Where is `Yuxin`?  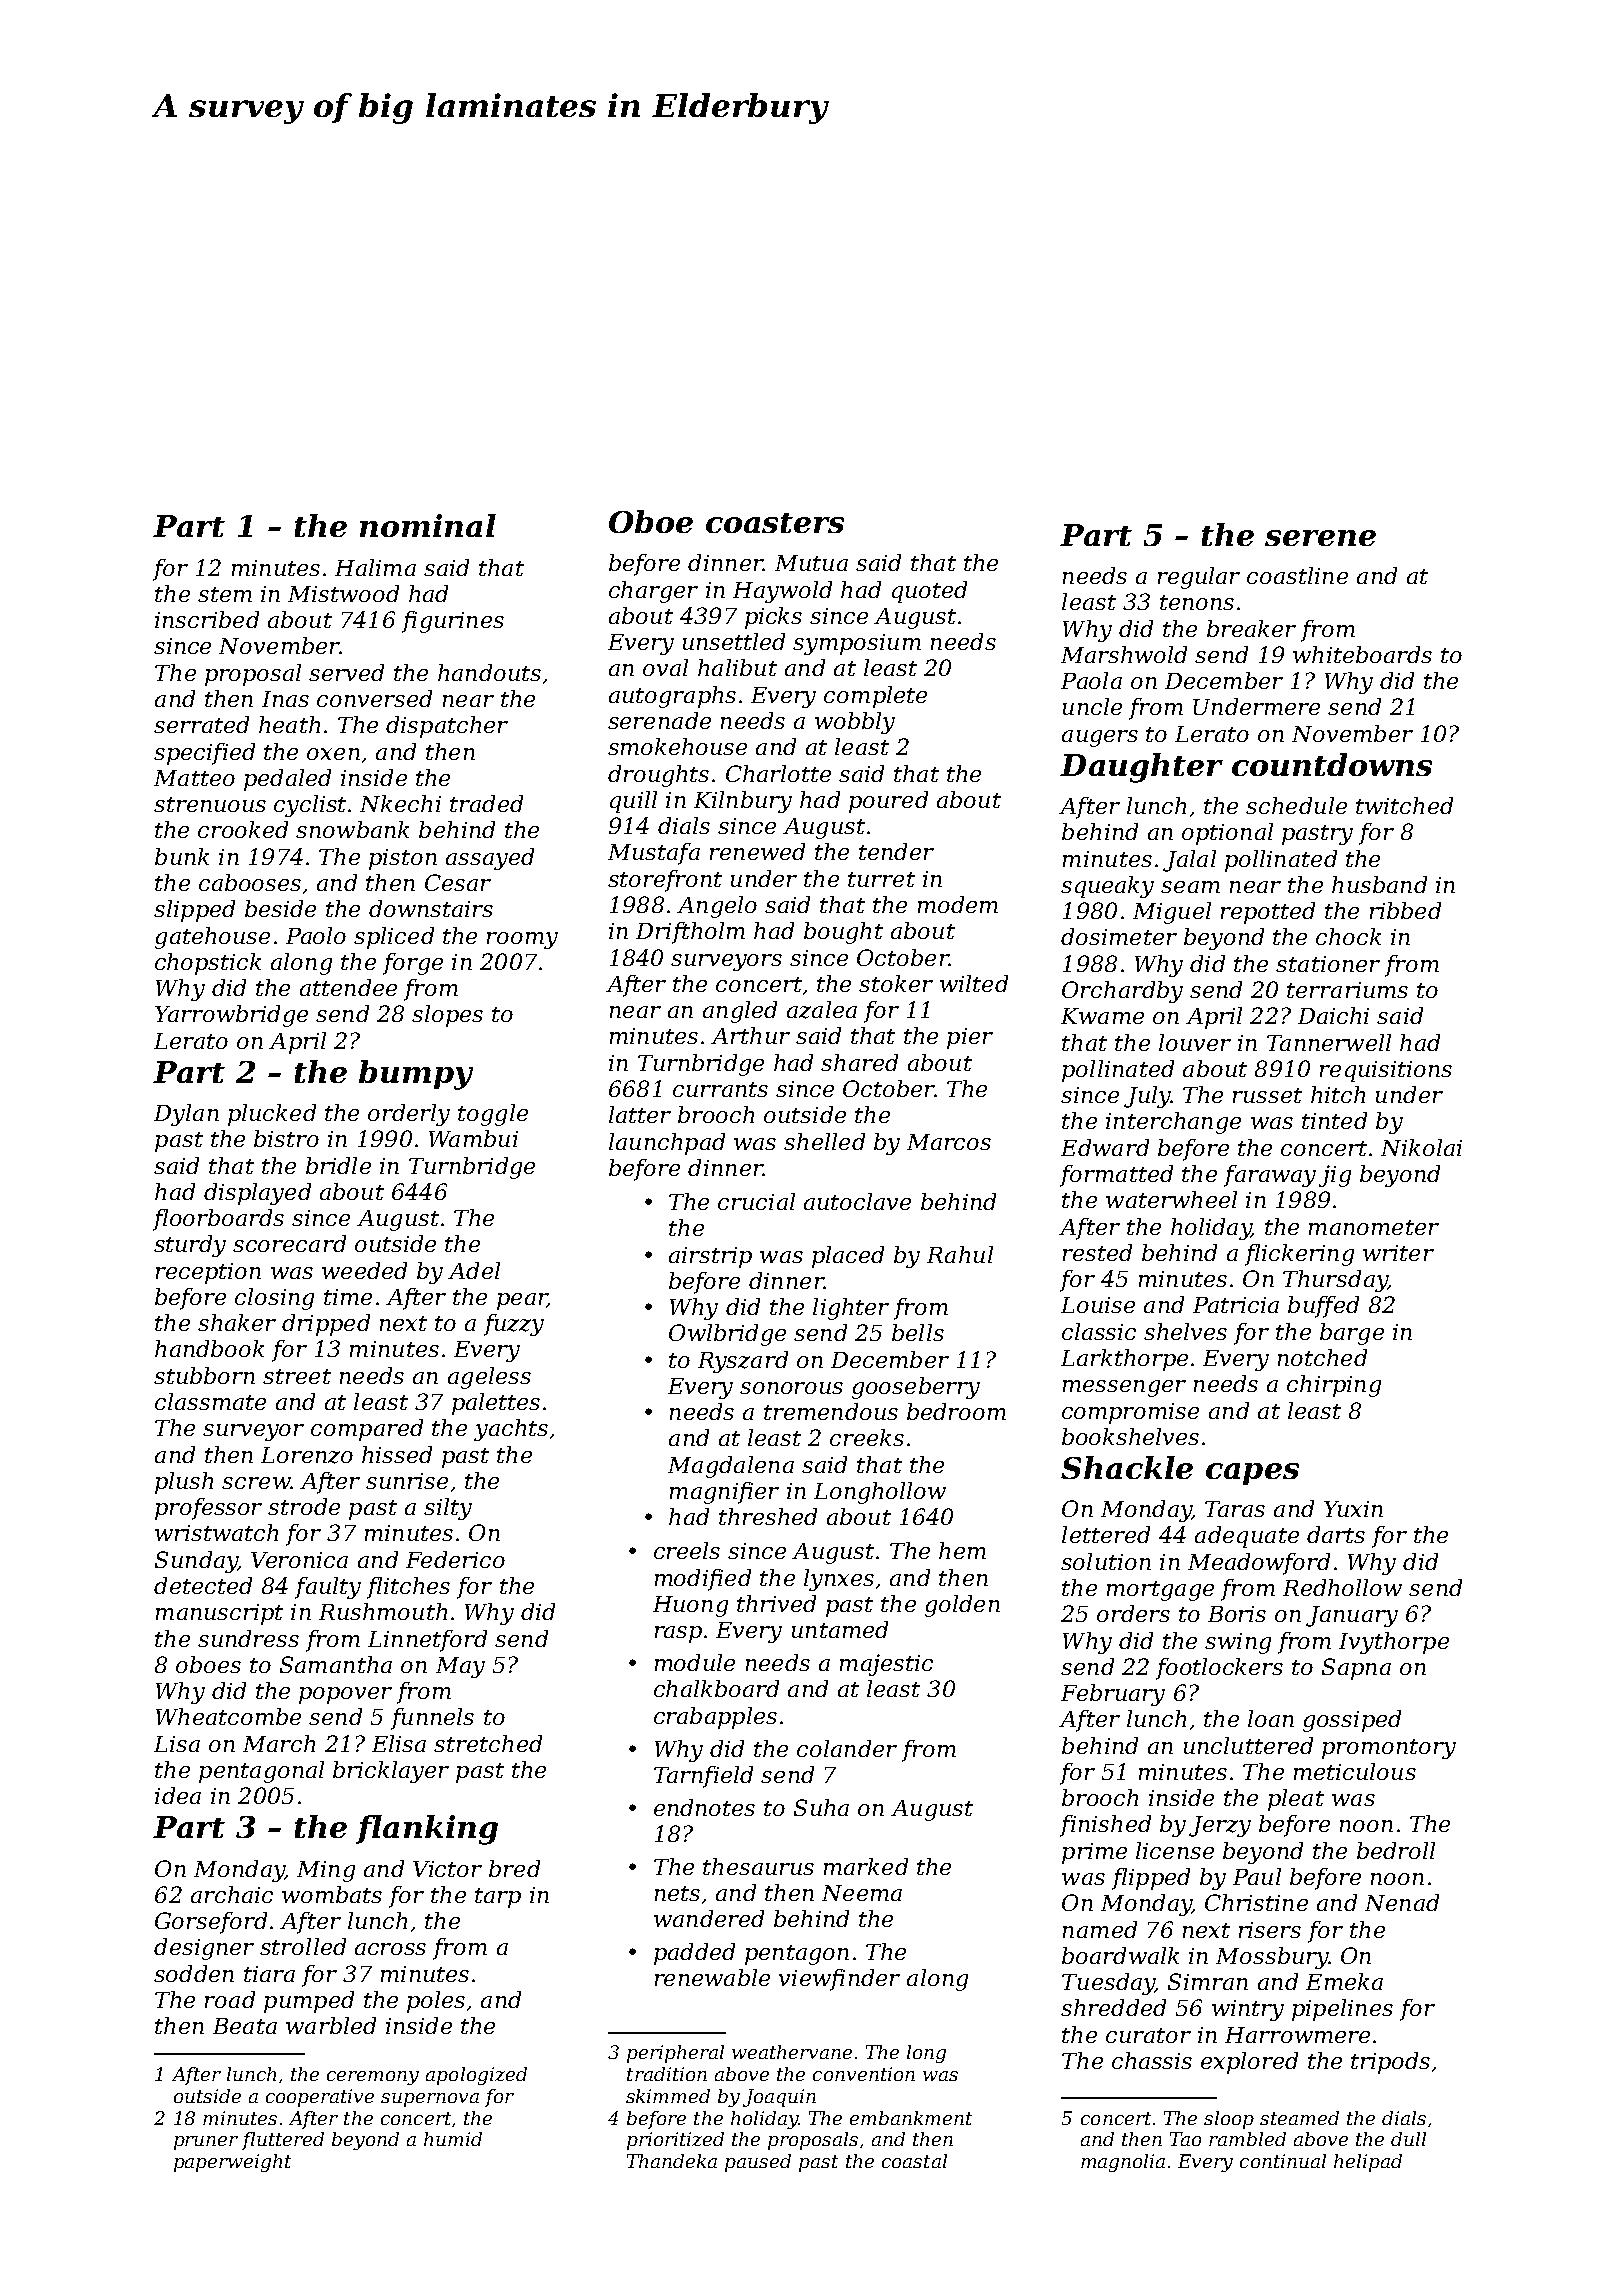 Yuxin is located at coordinates (1353, 1509).
